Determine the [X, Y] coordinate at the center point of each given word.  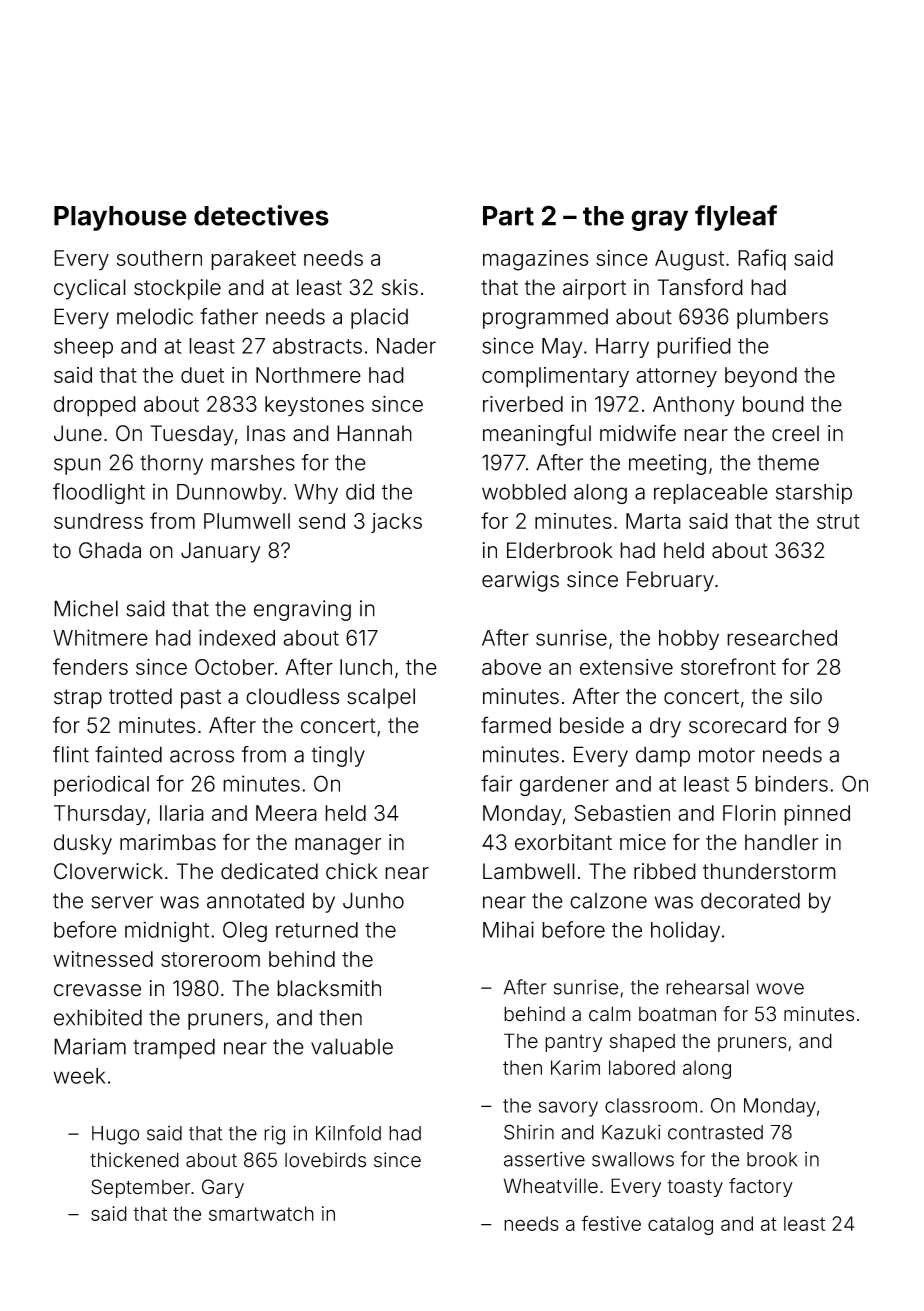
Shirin [529, 1132]
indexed [237, 637]
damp [663, 756]
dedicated [269, 871]
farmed [516, 725]
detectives [261, 215]
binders [791, 783]
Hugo [115, 1135]
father [229, 316]
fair [497, 783]
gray [659, 220]
